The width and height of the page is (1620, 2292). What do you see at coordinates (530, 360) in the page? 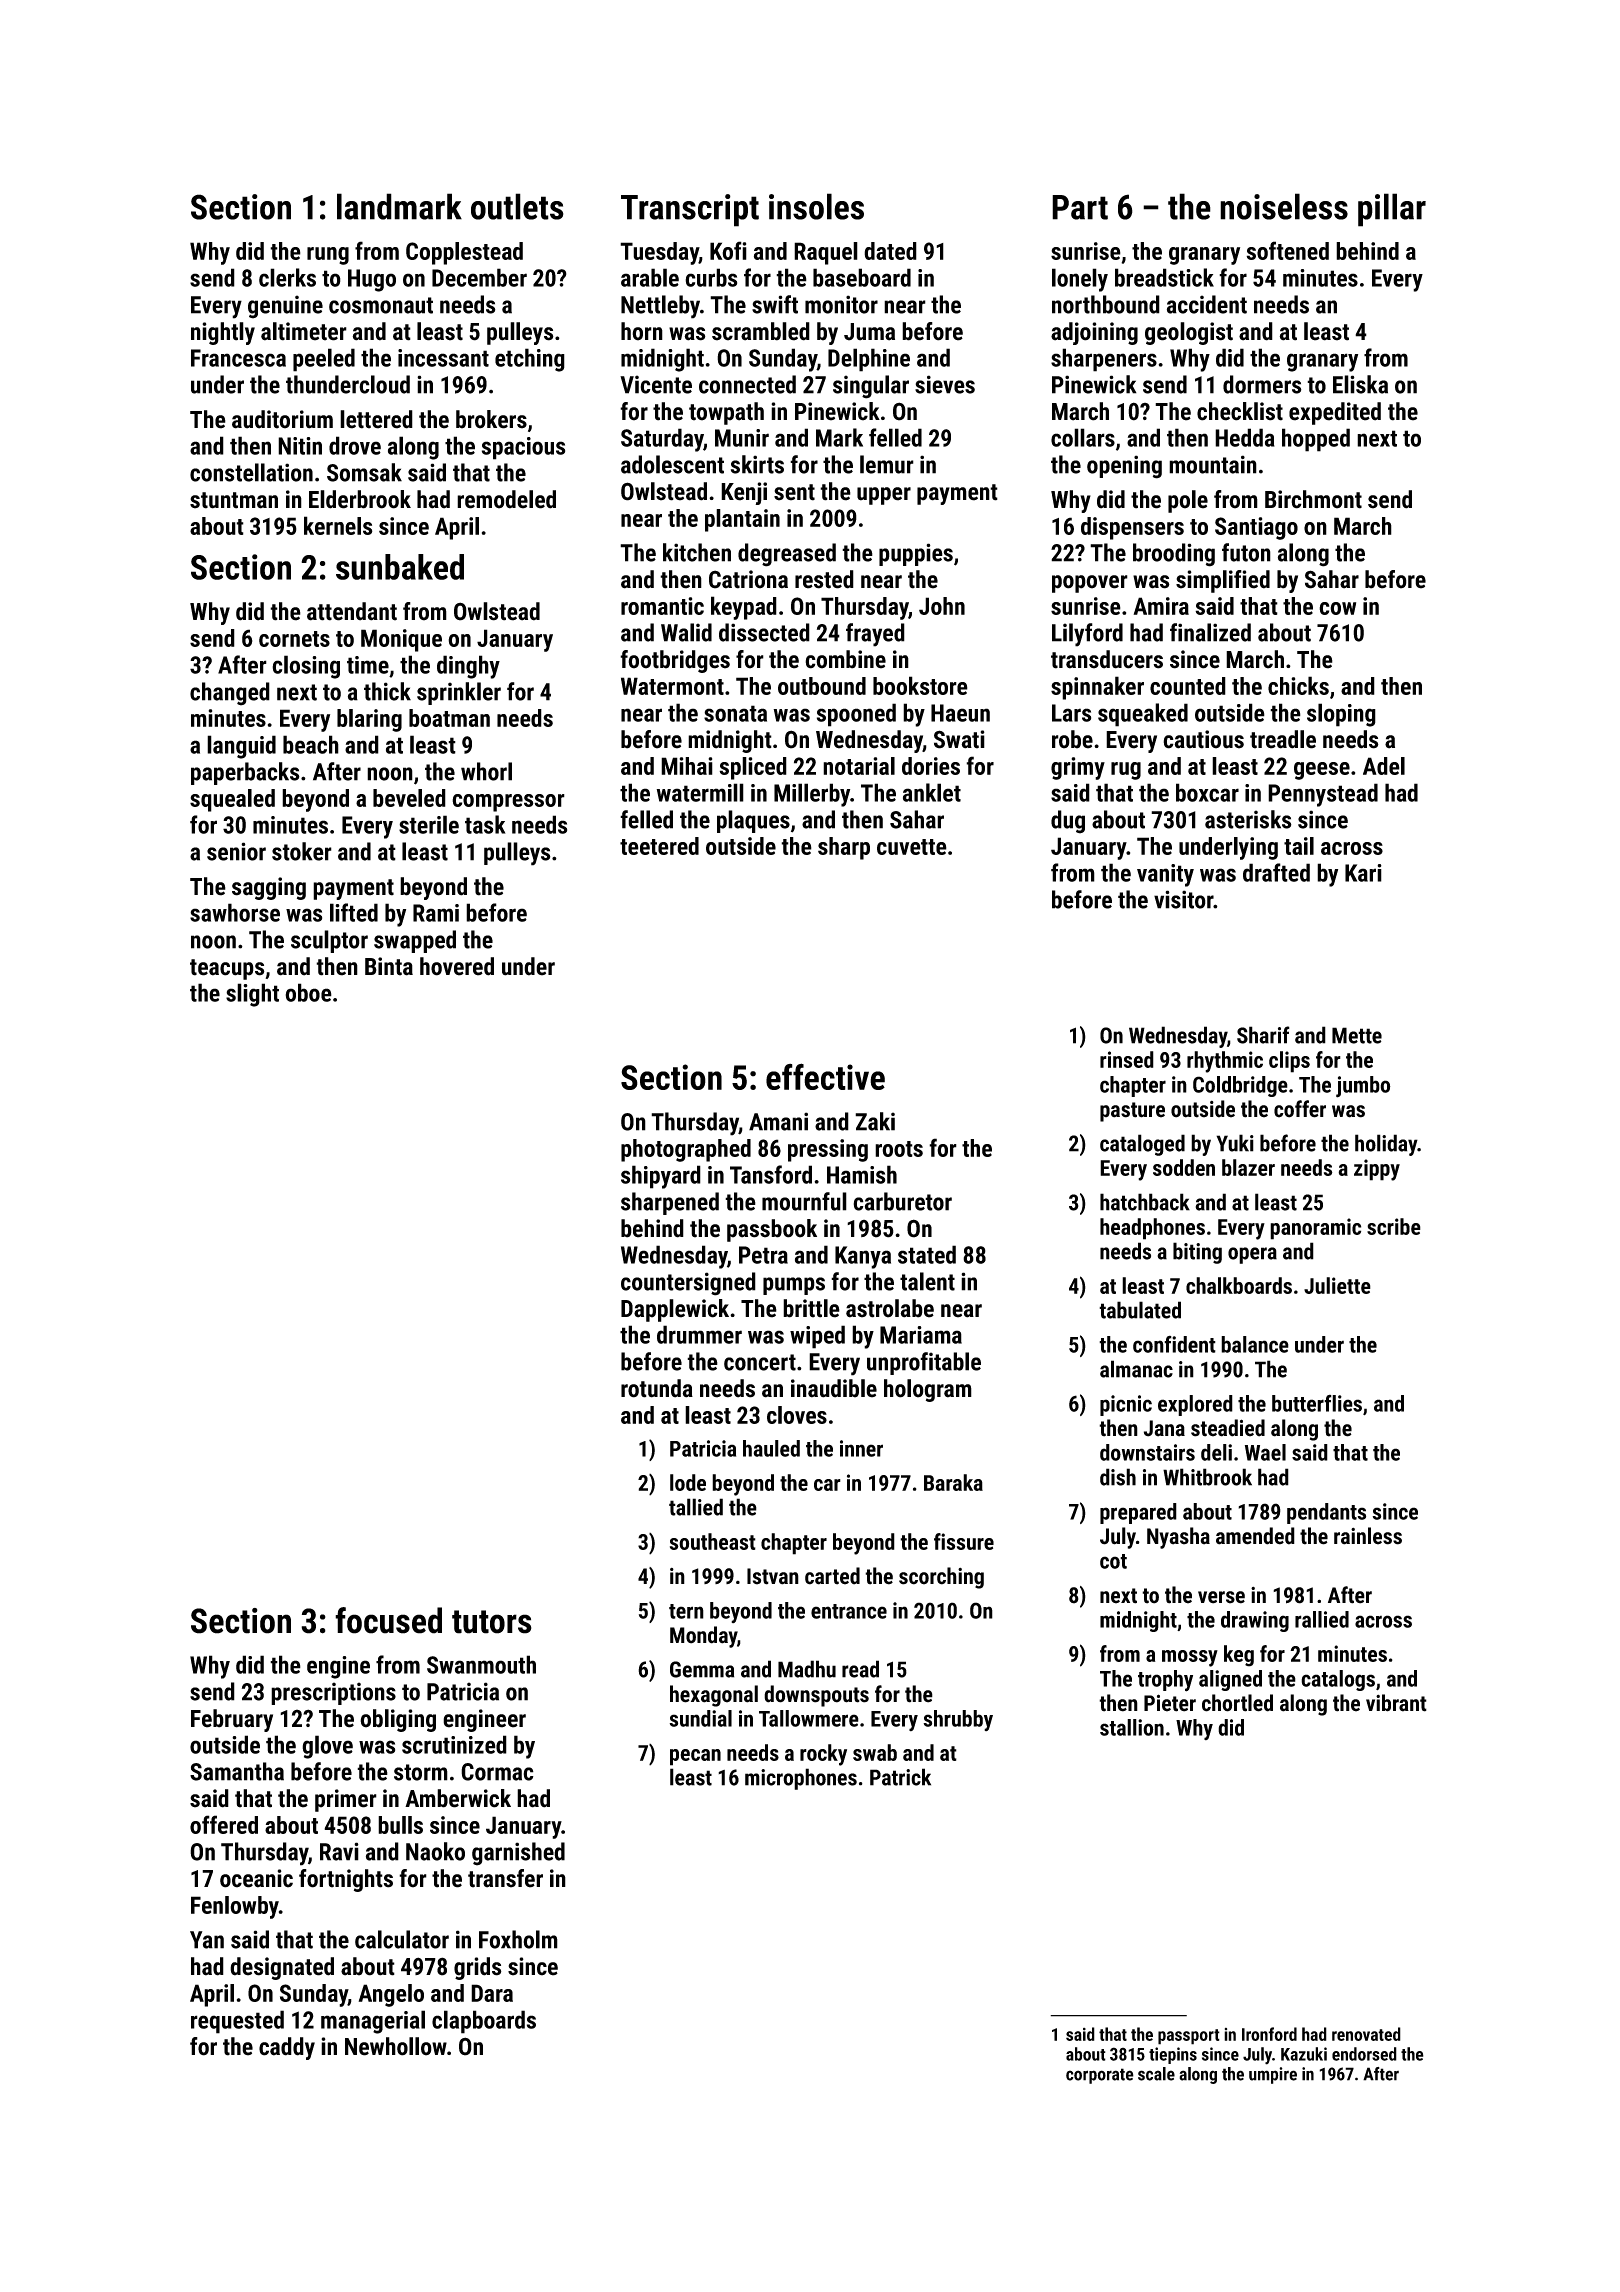
I see `etching` at bounding box center [530, 360].
